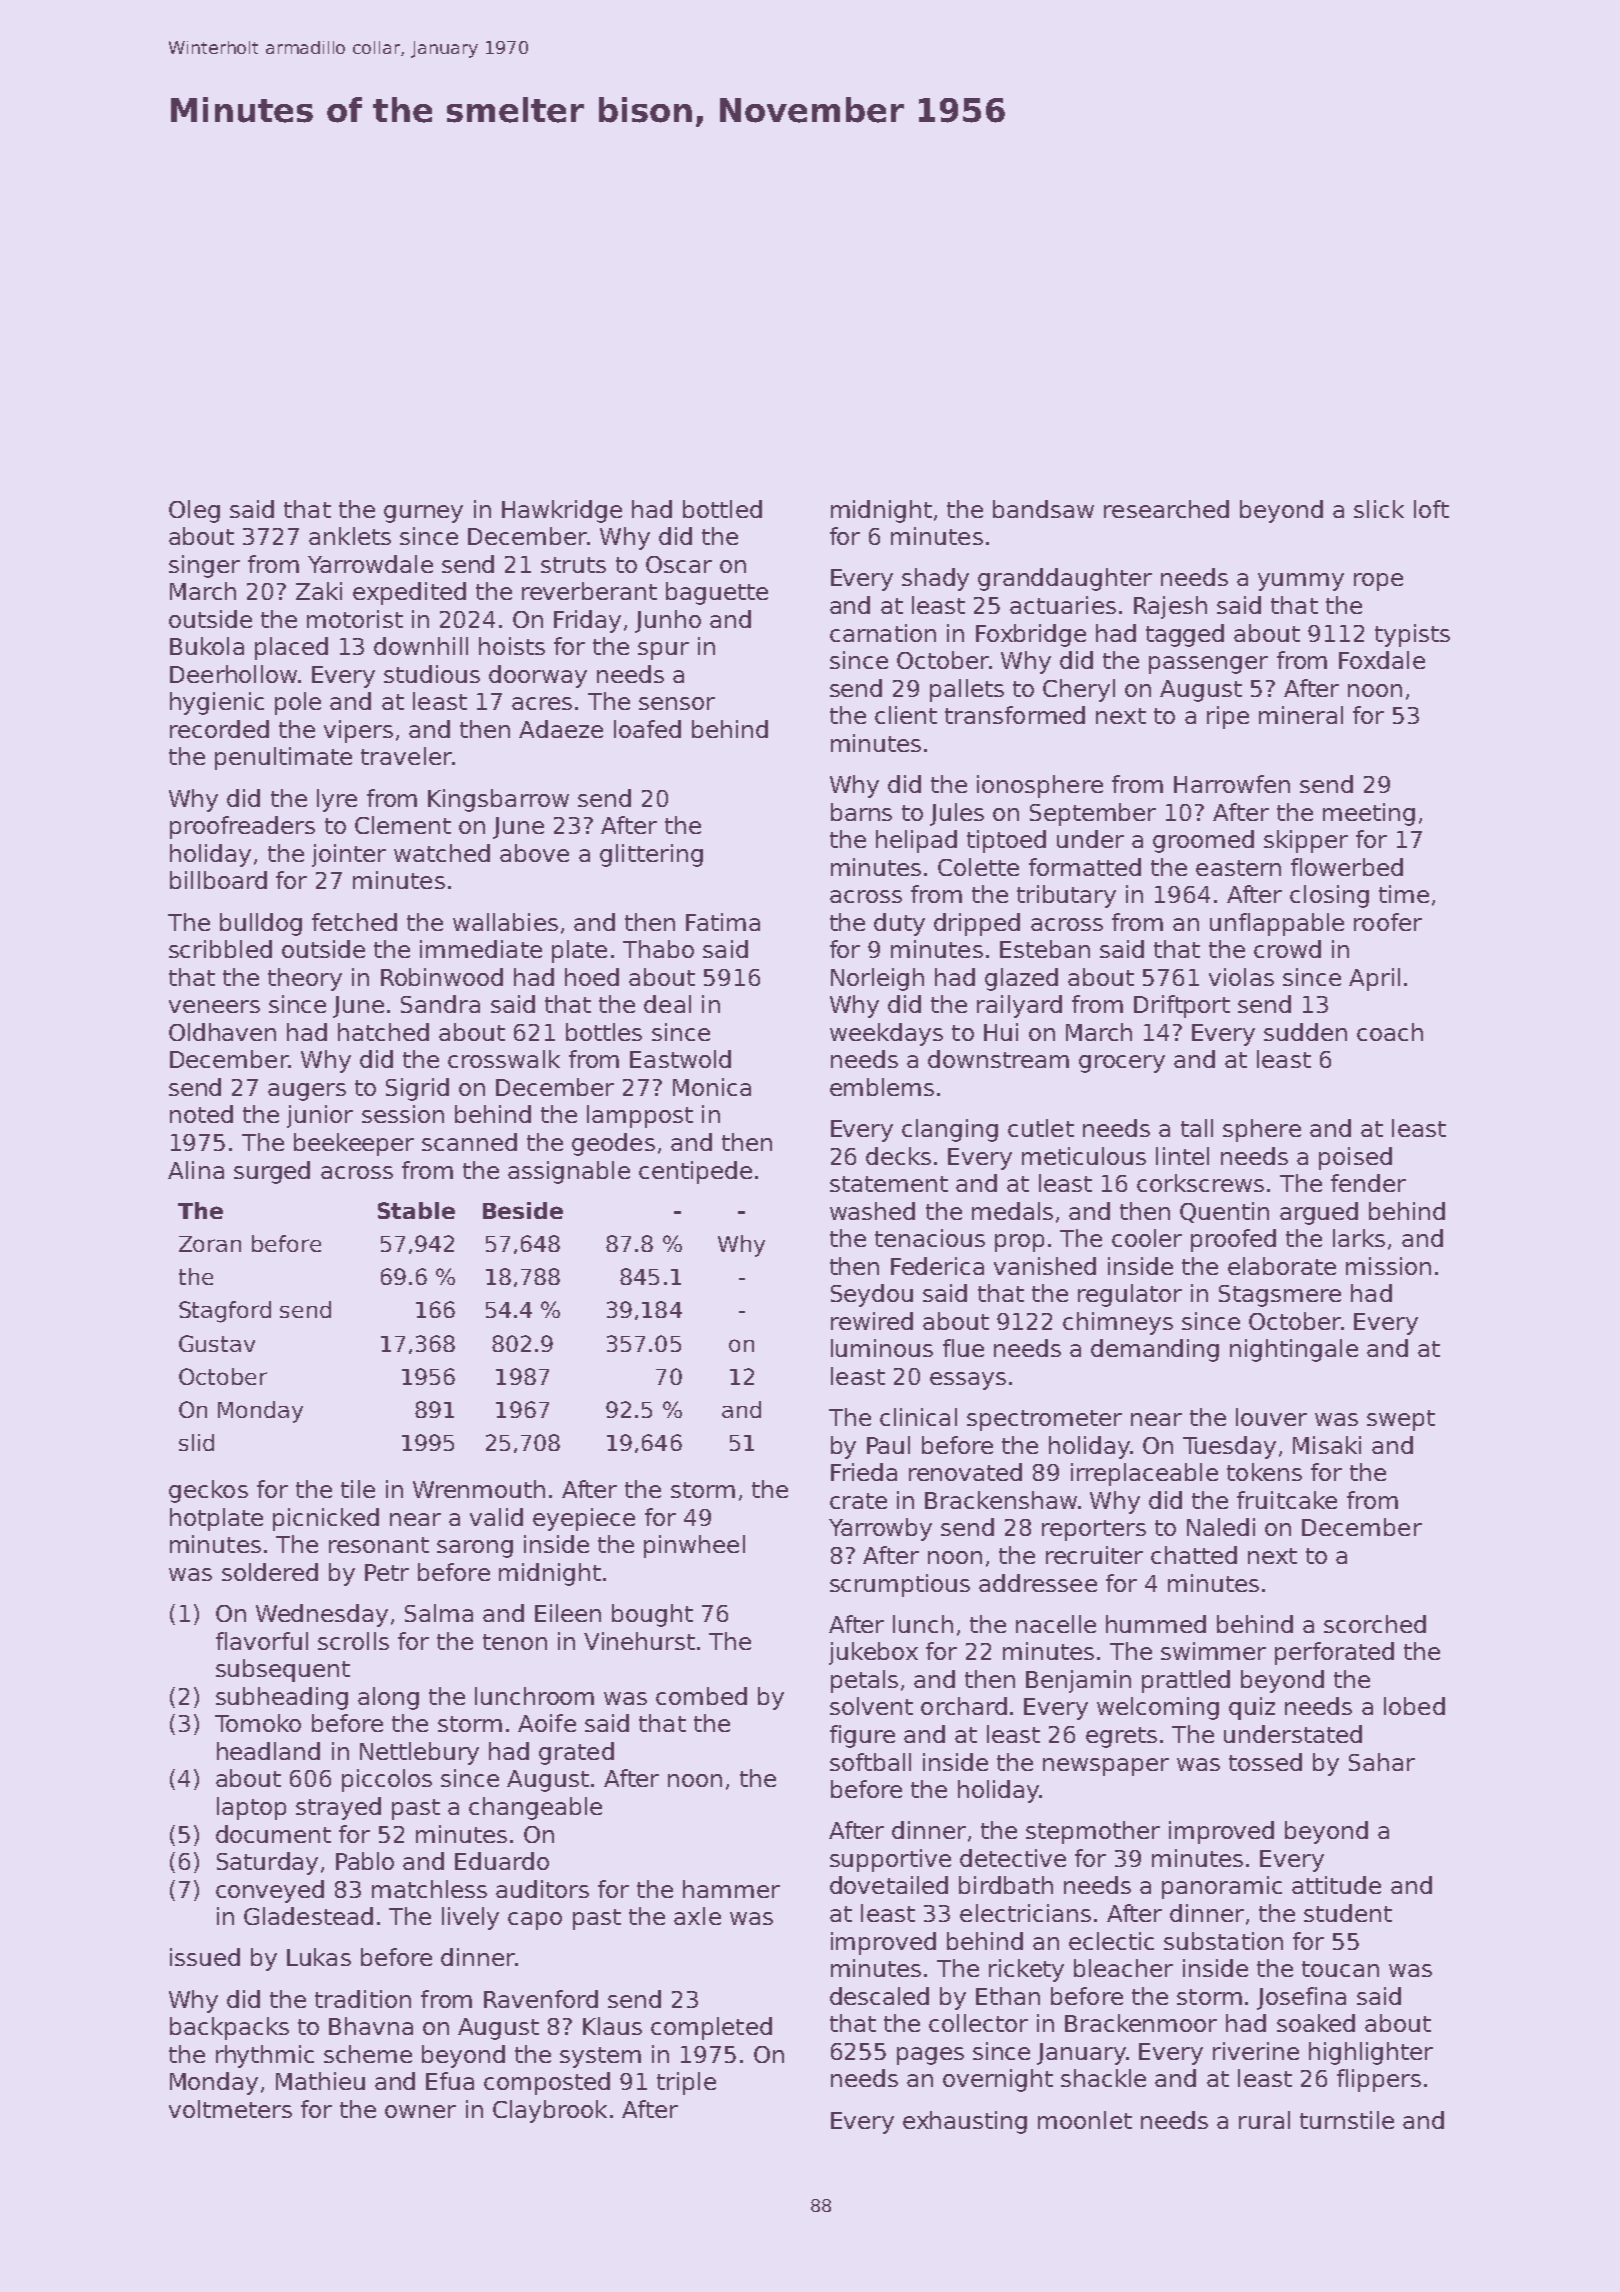 The image size is (1620, 2292). Describe the element at coordinates (523, 1210) in the screenshot. I see `Beside` at that location.
